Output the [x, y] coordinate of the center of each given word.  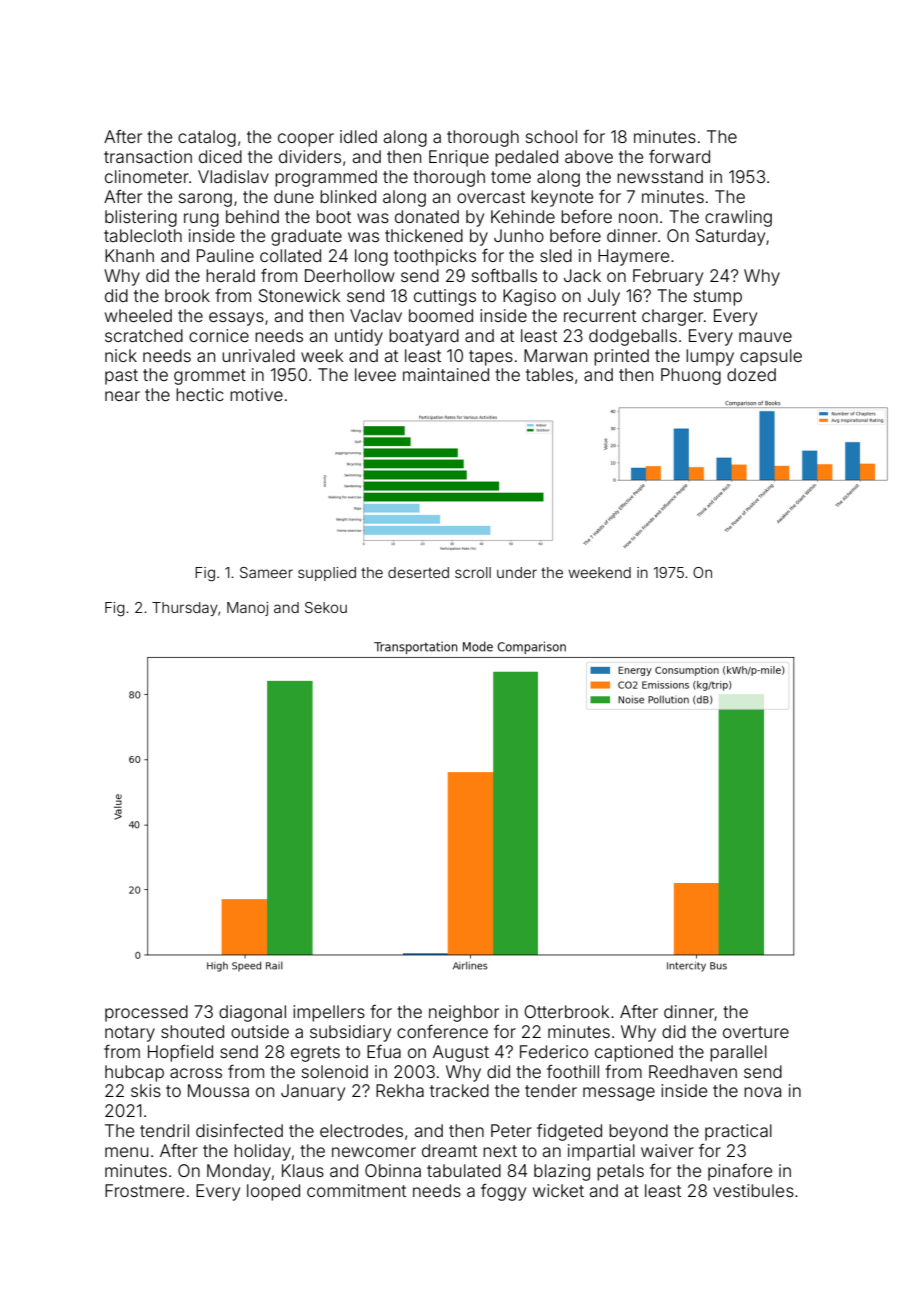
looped [273, 1192]
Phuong [691, 376]
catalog [207, 138]
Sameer [266, 572]
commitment [356, 1190]
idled [358, 136]
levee [375, 374]
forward [679, 156]
